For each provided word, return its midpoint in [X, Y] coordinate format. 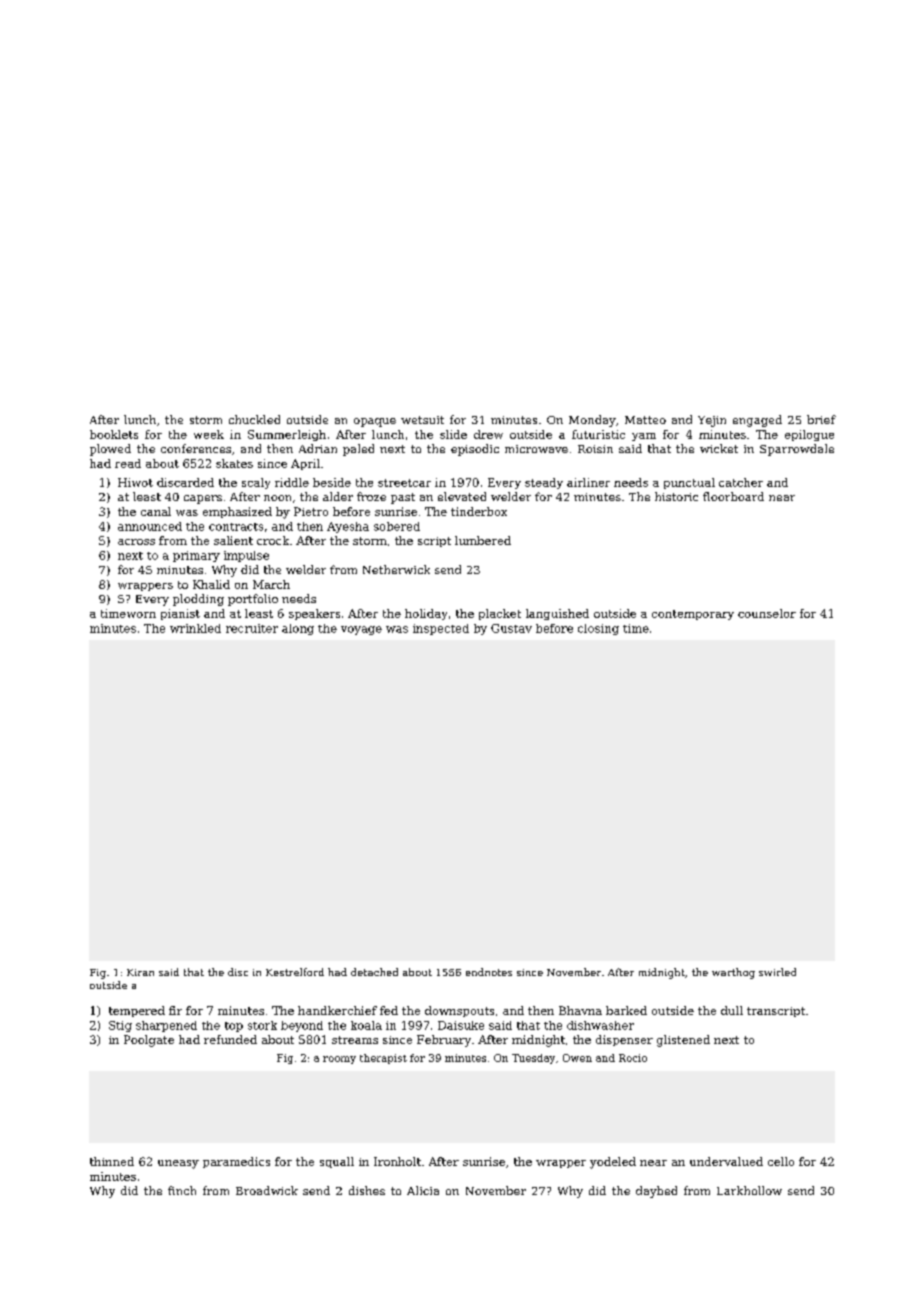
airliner [588, 482]
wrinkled [195, 628]
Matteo [645, 420]
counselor [767, 613]
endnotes [489, 972]
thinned [112, 1161]
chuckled [254, 419]
